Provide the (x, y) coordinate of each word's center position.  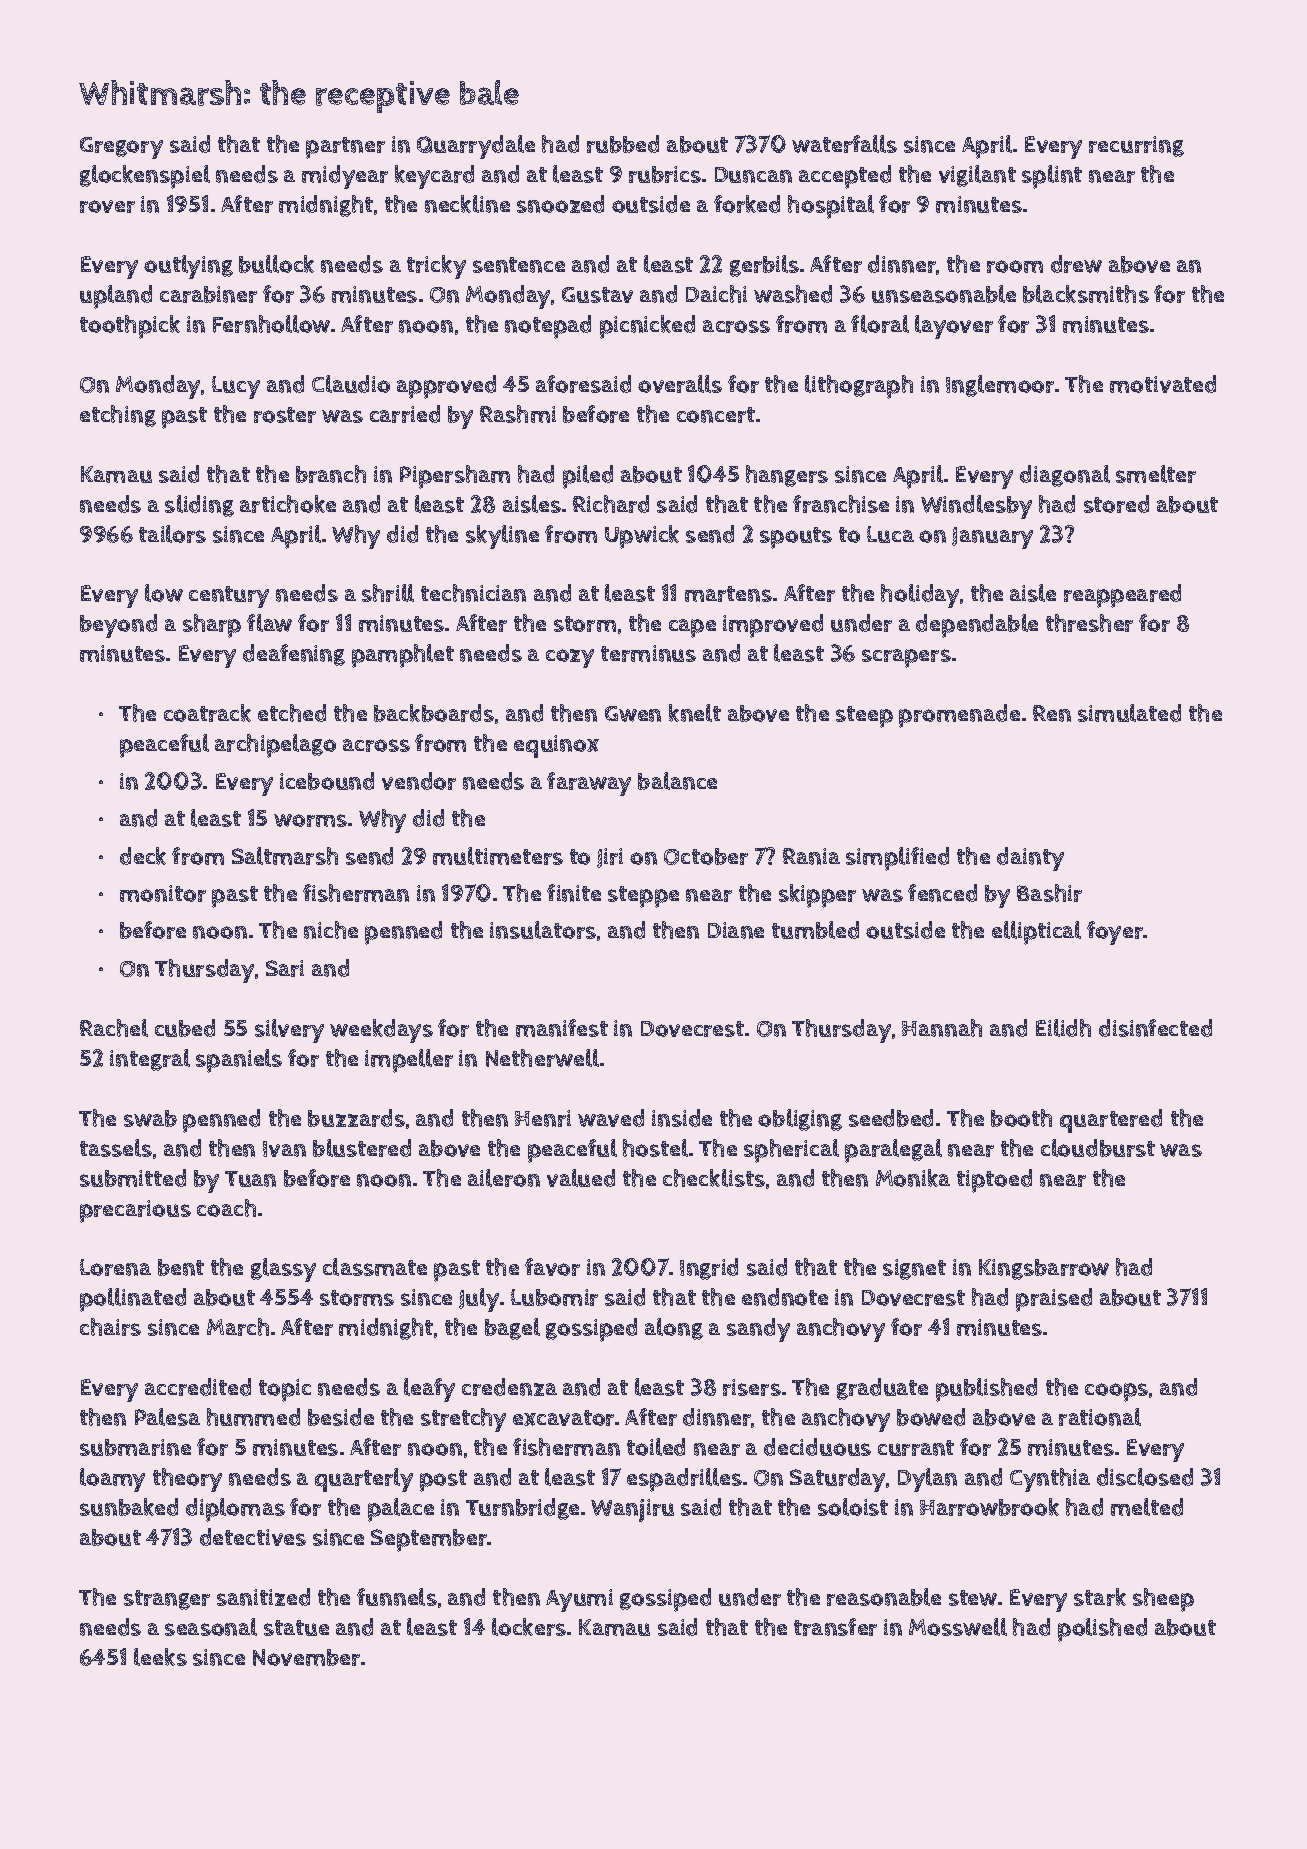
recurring (1136, 146)
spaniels (239, 1061)
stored (1116, 504)
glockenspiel (145, 177)
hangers (787, 476)
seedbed (891, 1118)
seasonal (211, 1627)
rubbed (623, 144)
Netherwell (542, 1058)
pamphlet (403, 656)
